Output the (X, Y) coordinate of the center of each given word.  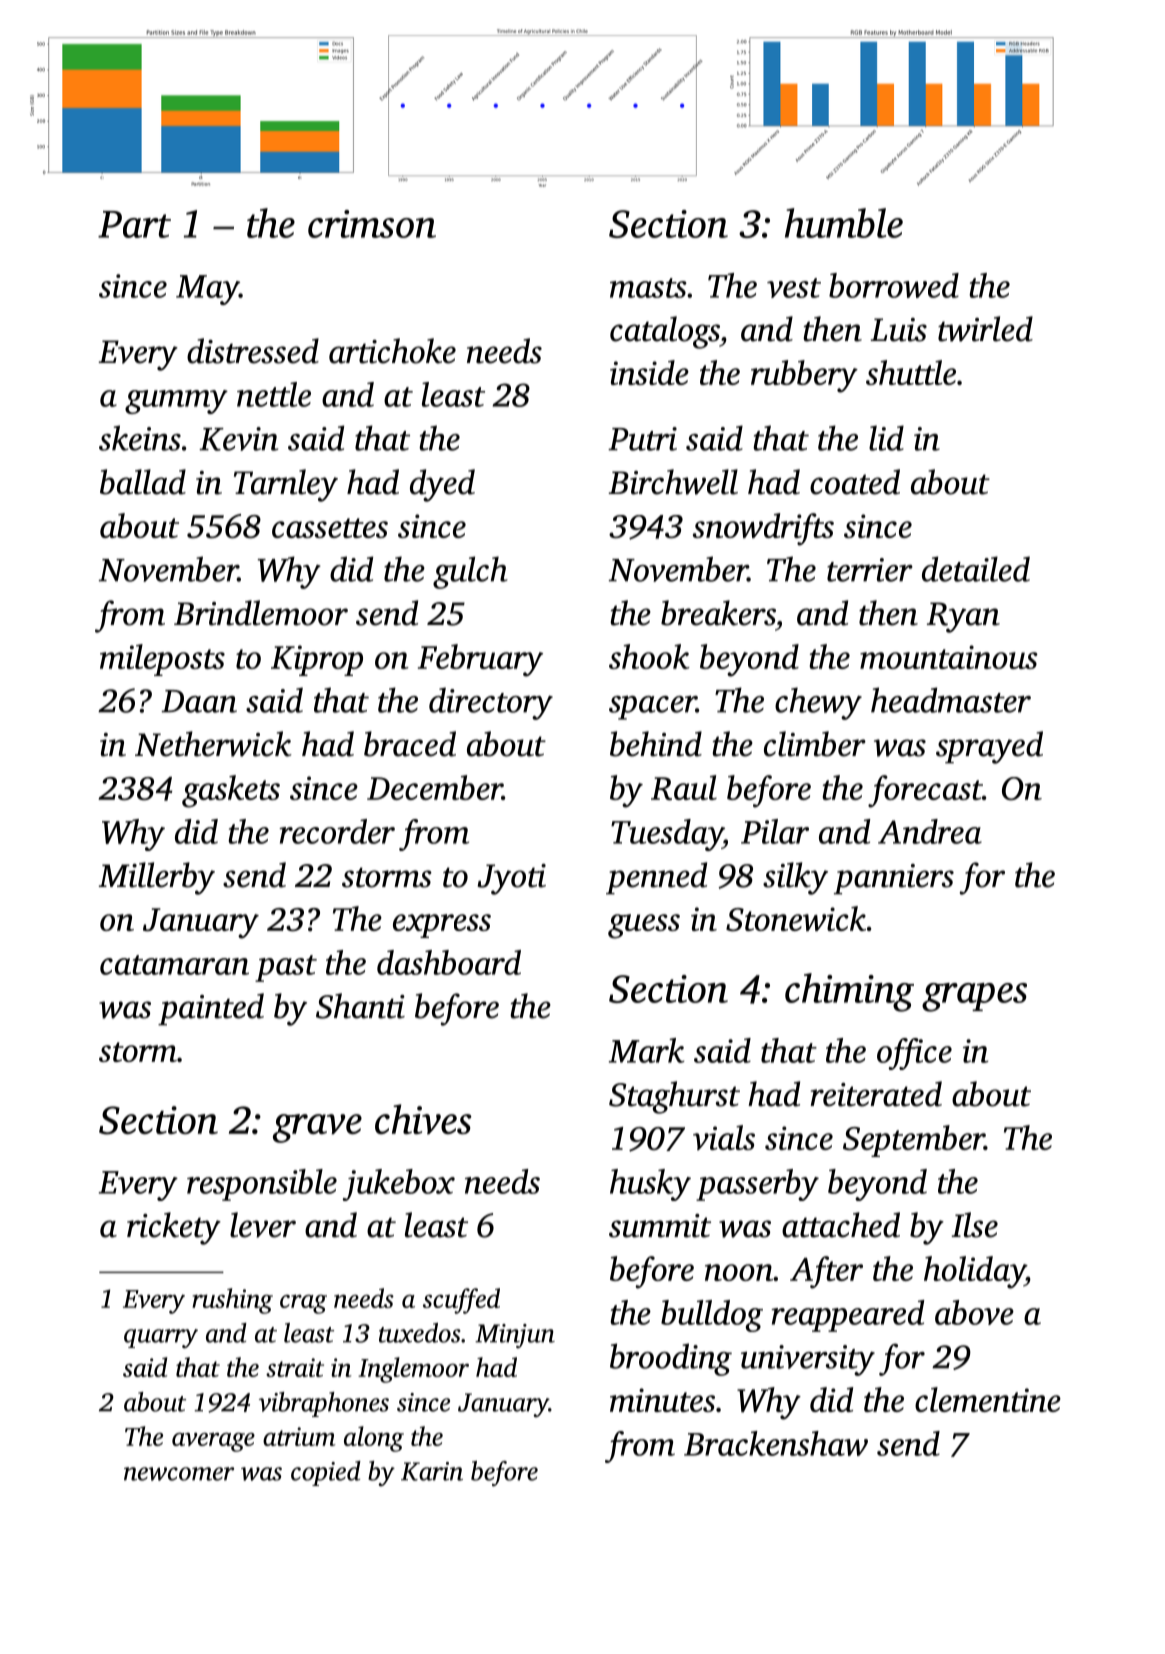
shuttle (911, 372)
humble (844, 223)
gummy (176, 402)
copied (326, 1473)
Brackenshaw (776, 1443)
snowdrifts (763, 529)
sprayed (989, 747)
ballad (143, 482)
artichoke (392, 351)
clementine (988, 1399)
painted (211, 1009)
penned (656, 878)
